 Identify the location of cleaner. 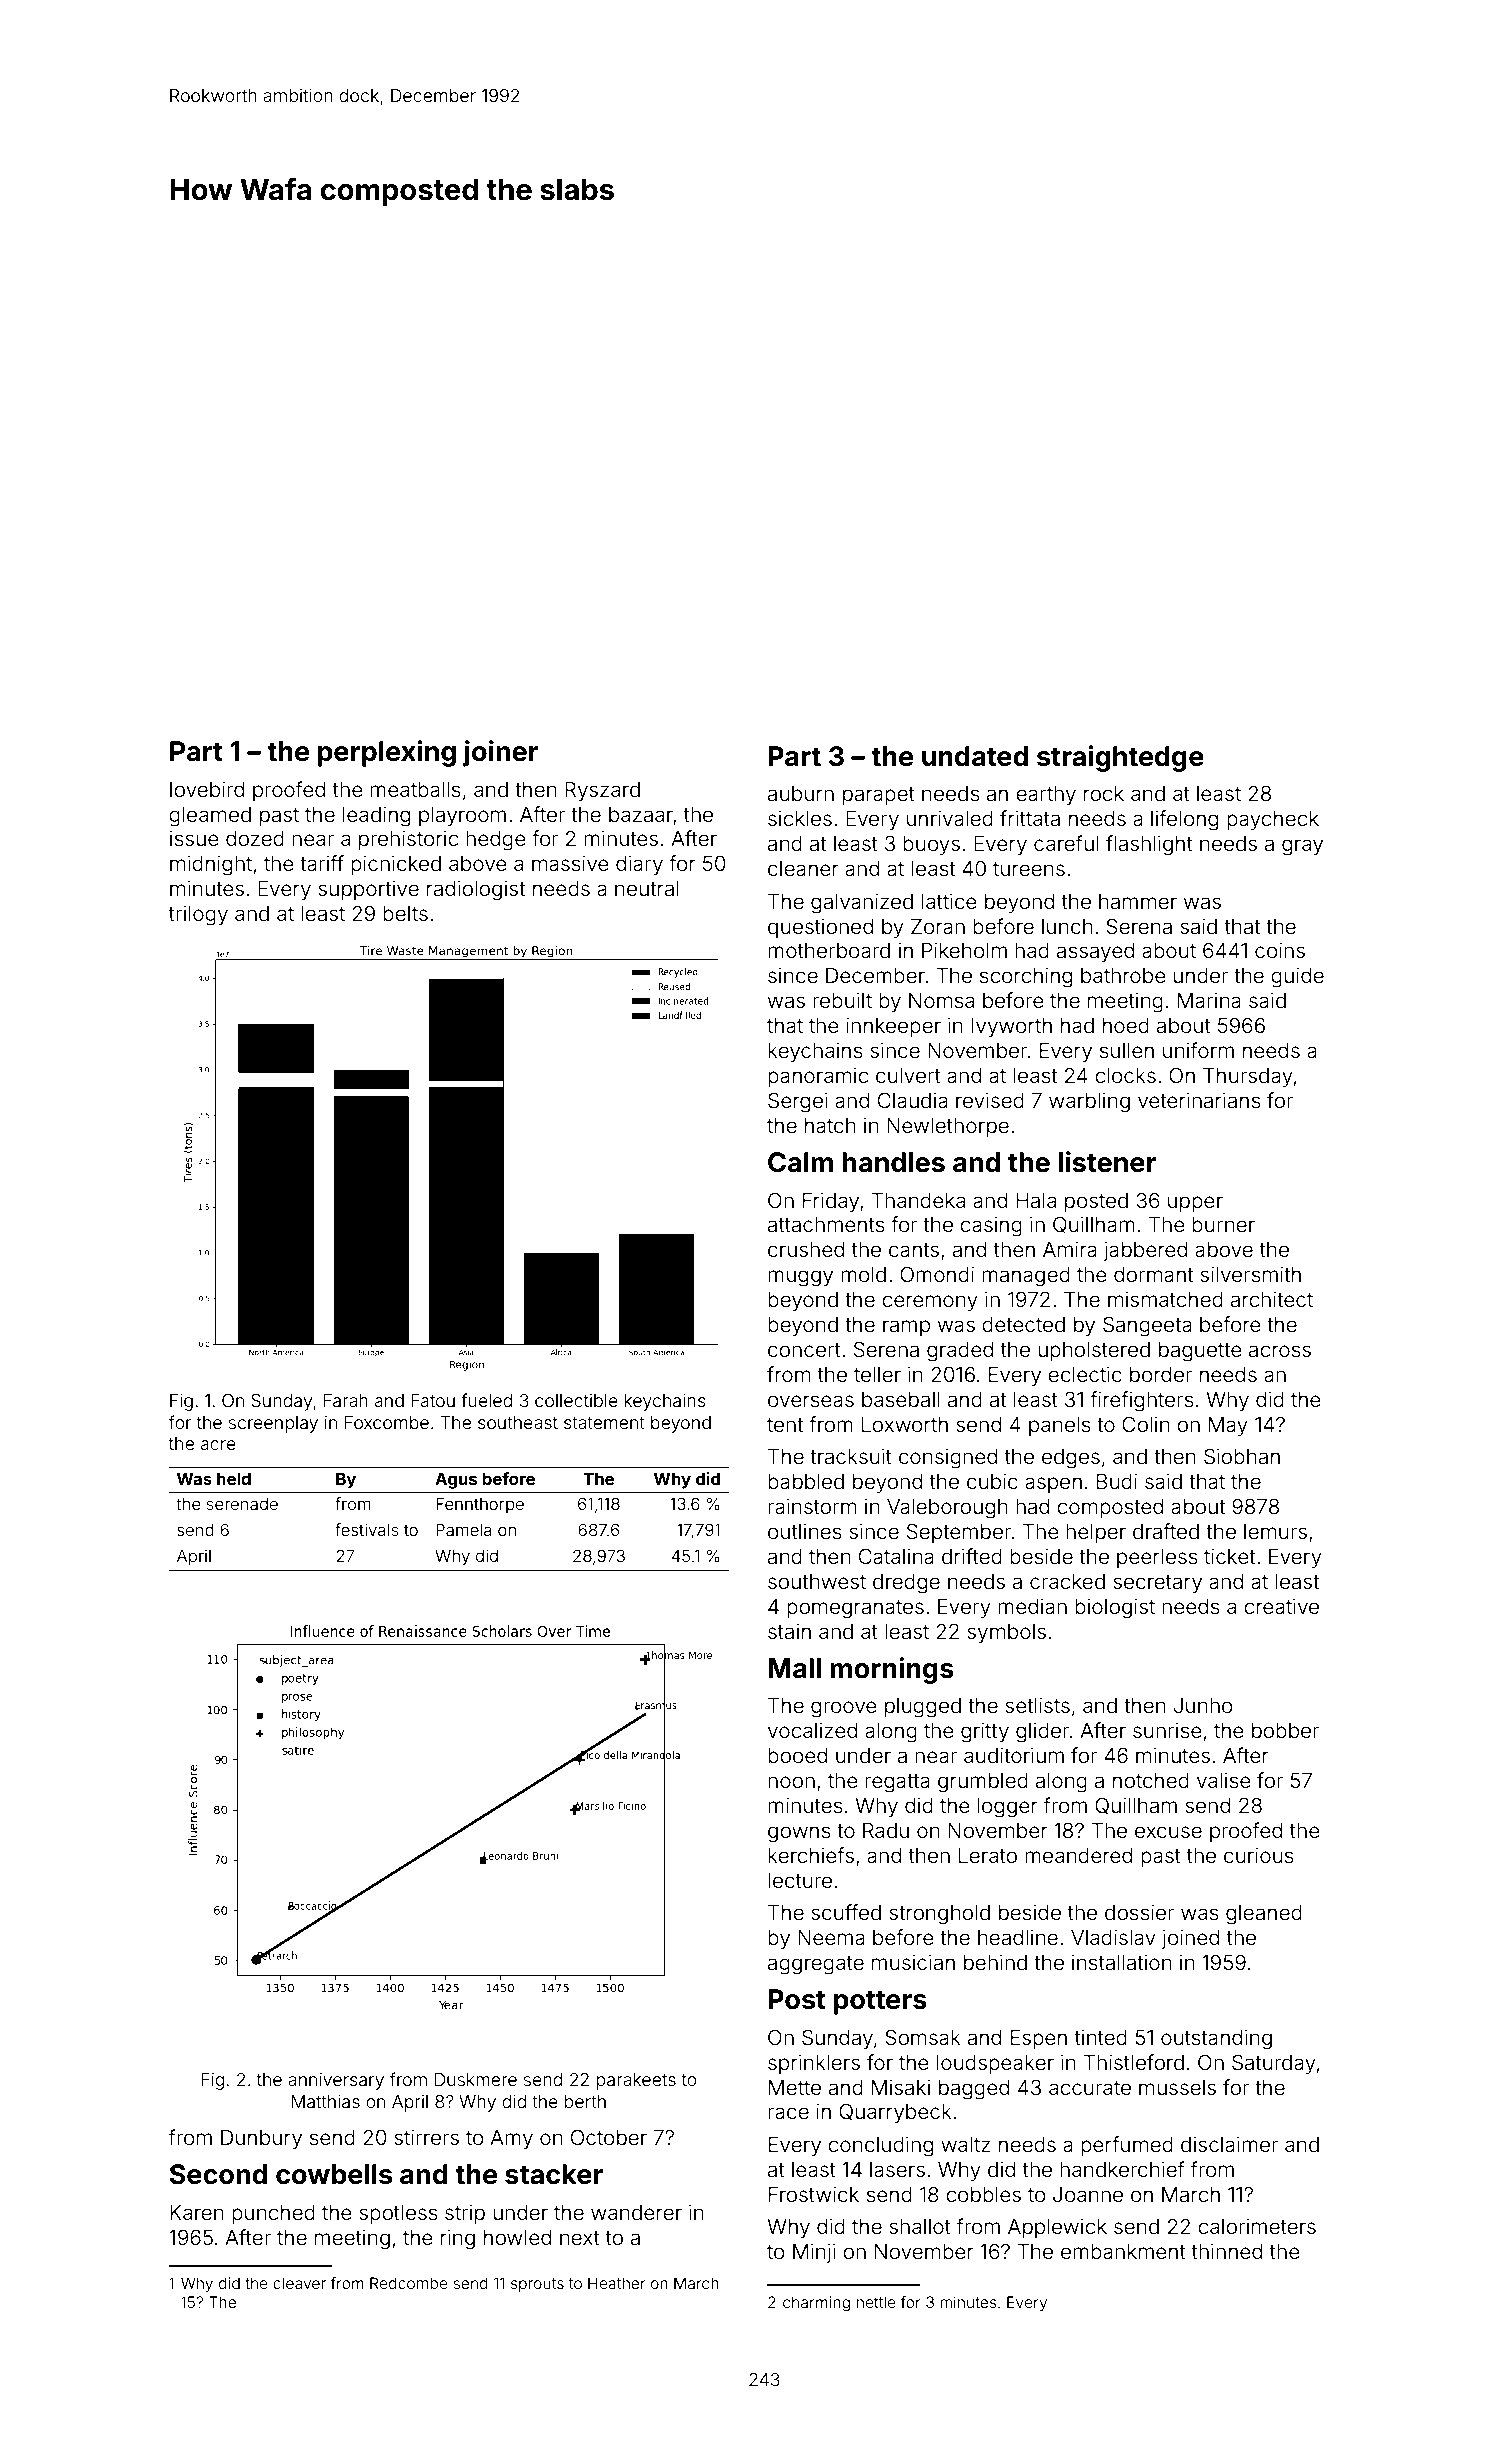
(803, 869).
